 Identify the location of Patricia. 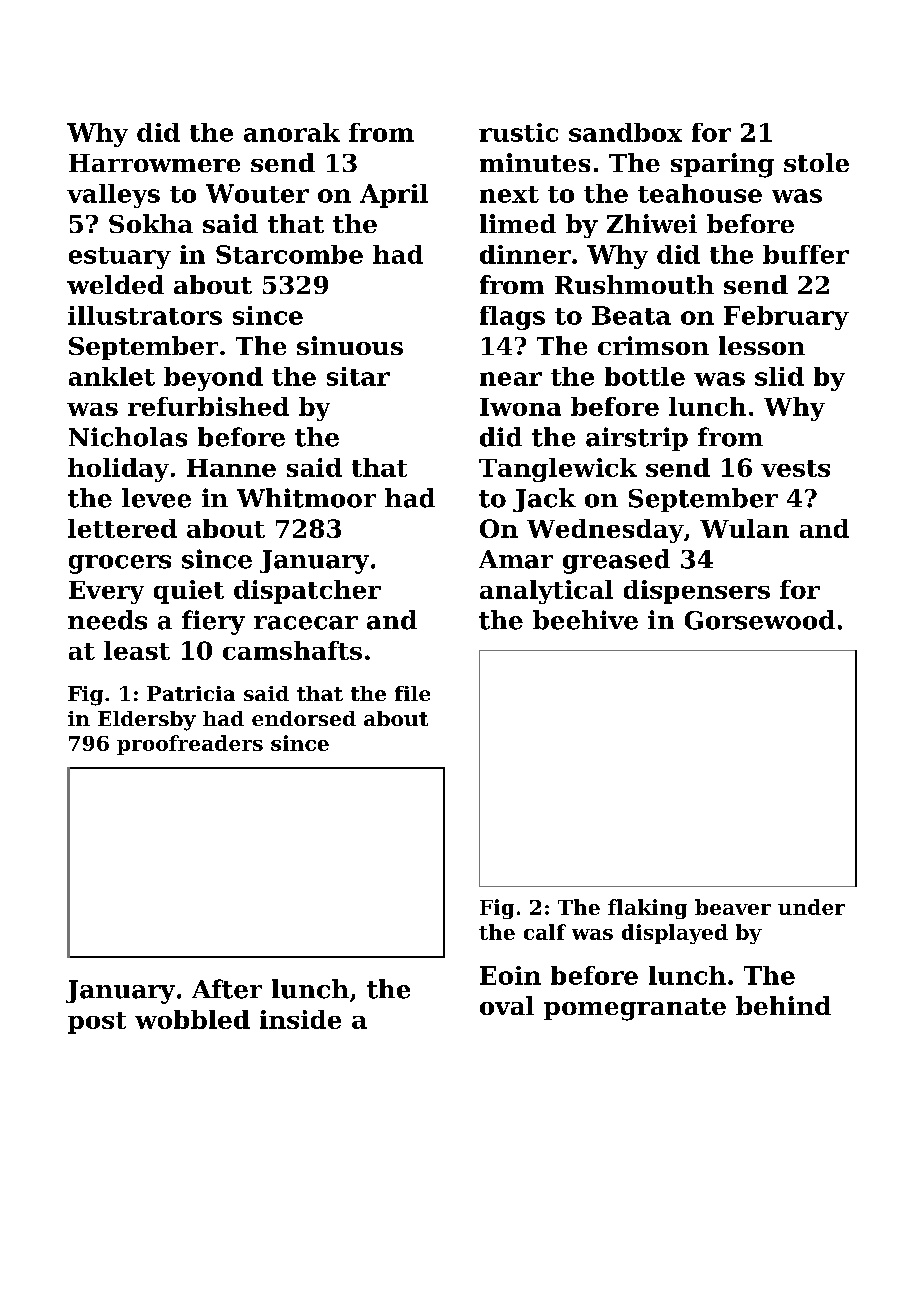
(191, 693).
